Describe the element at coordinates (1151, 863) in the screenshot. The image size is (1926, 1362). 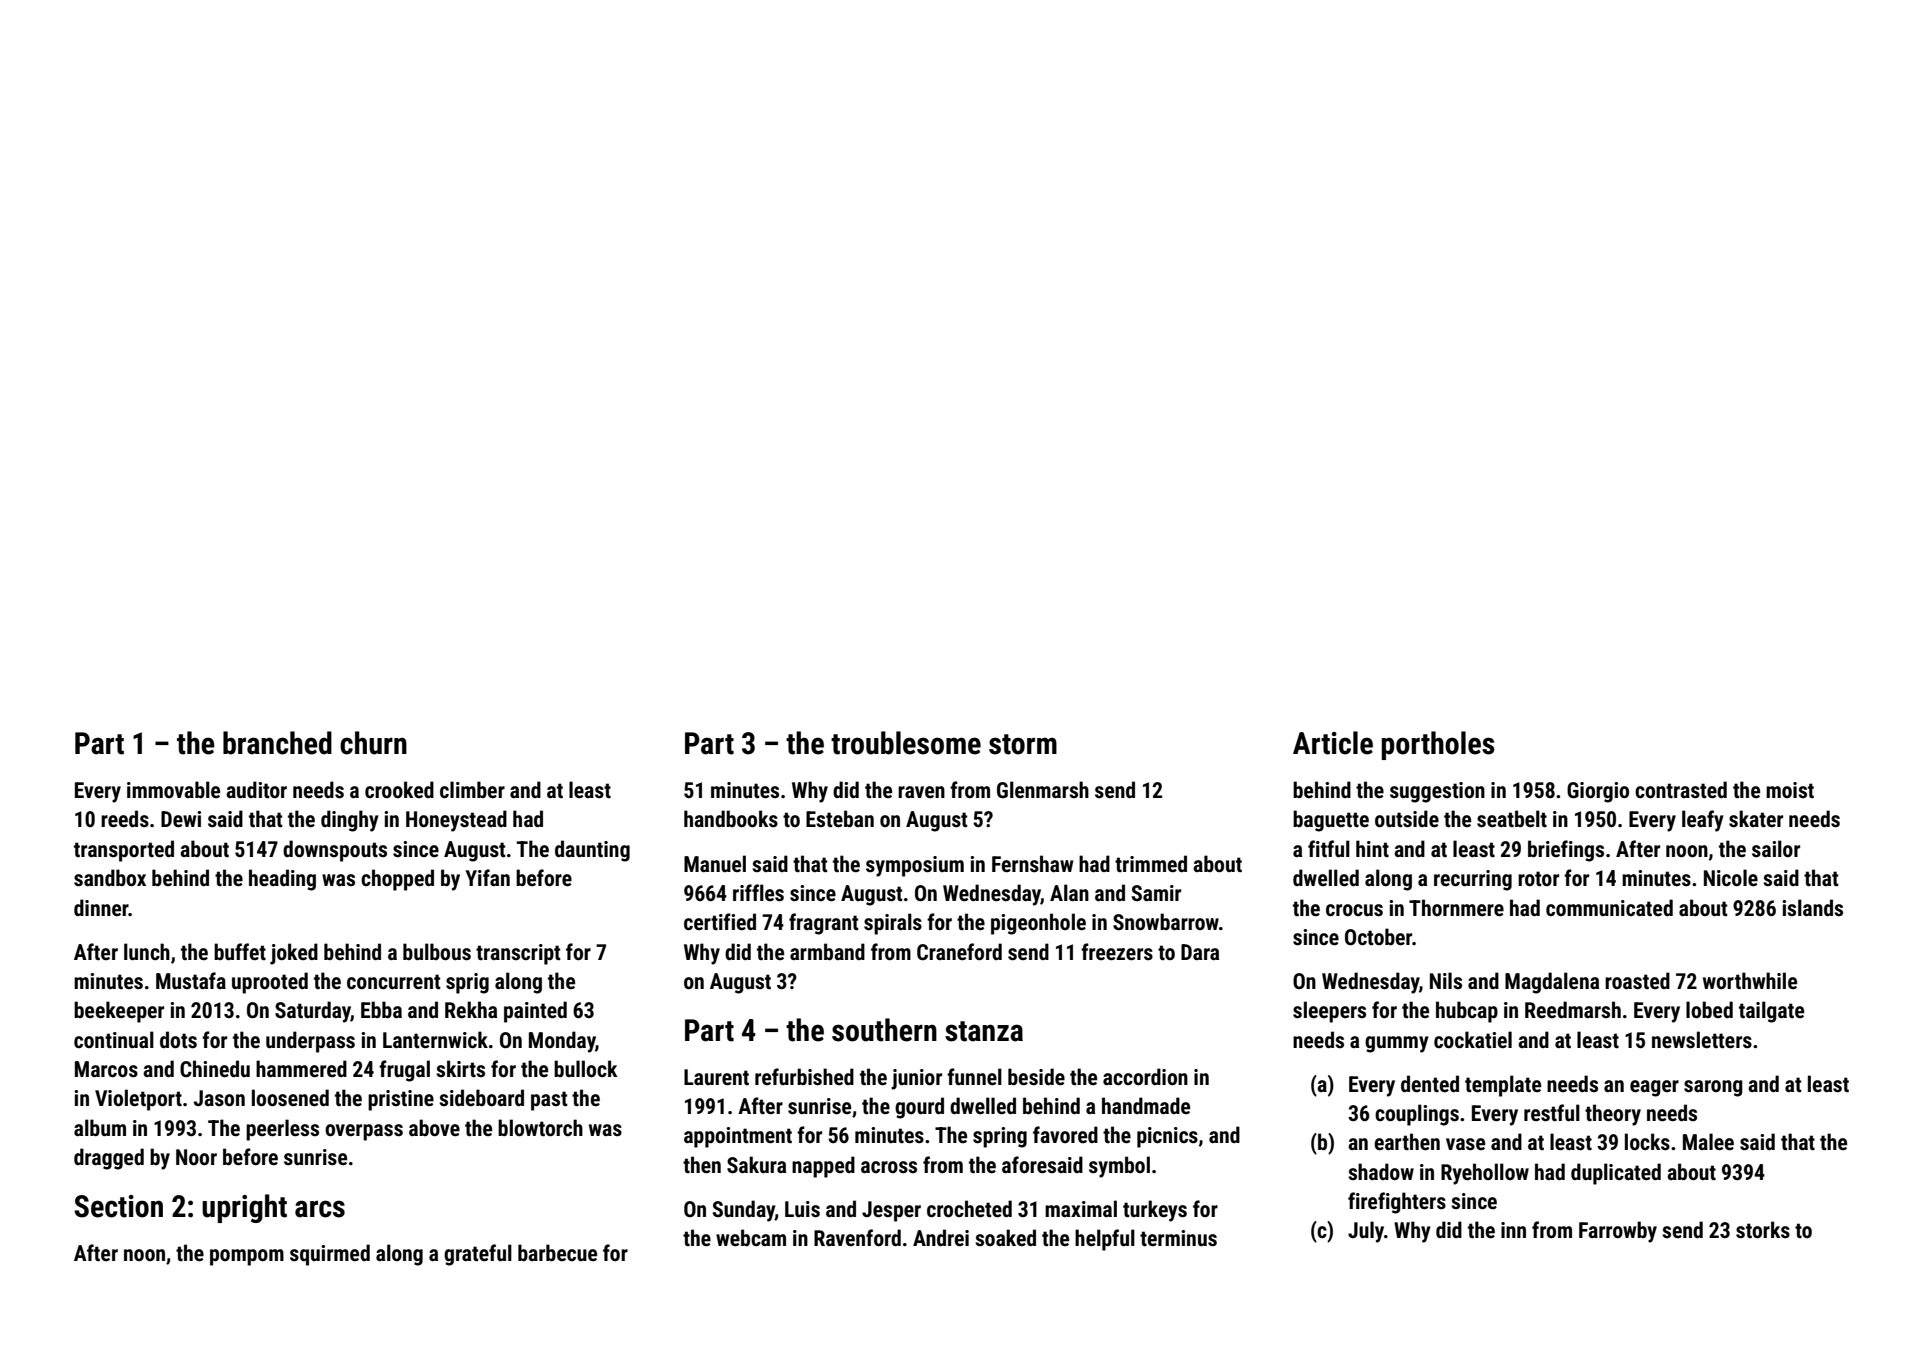
I see `trimmed` at that location.
